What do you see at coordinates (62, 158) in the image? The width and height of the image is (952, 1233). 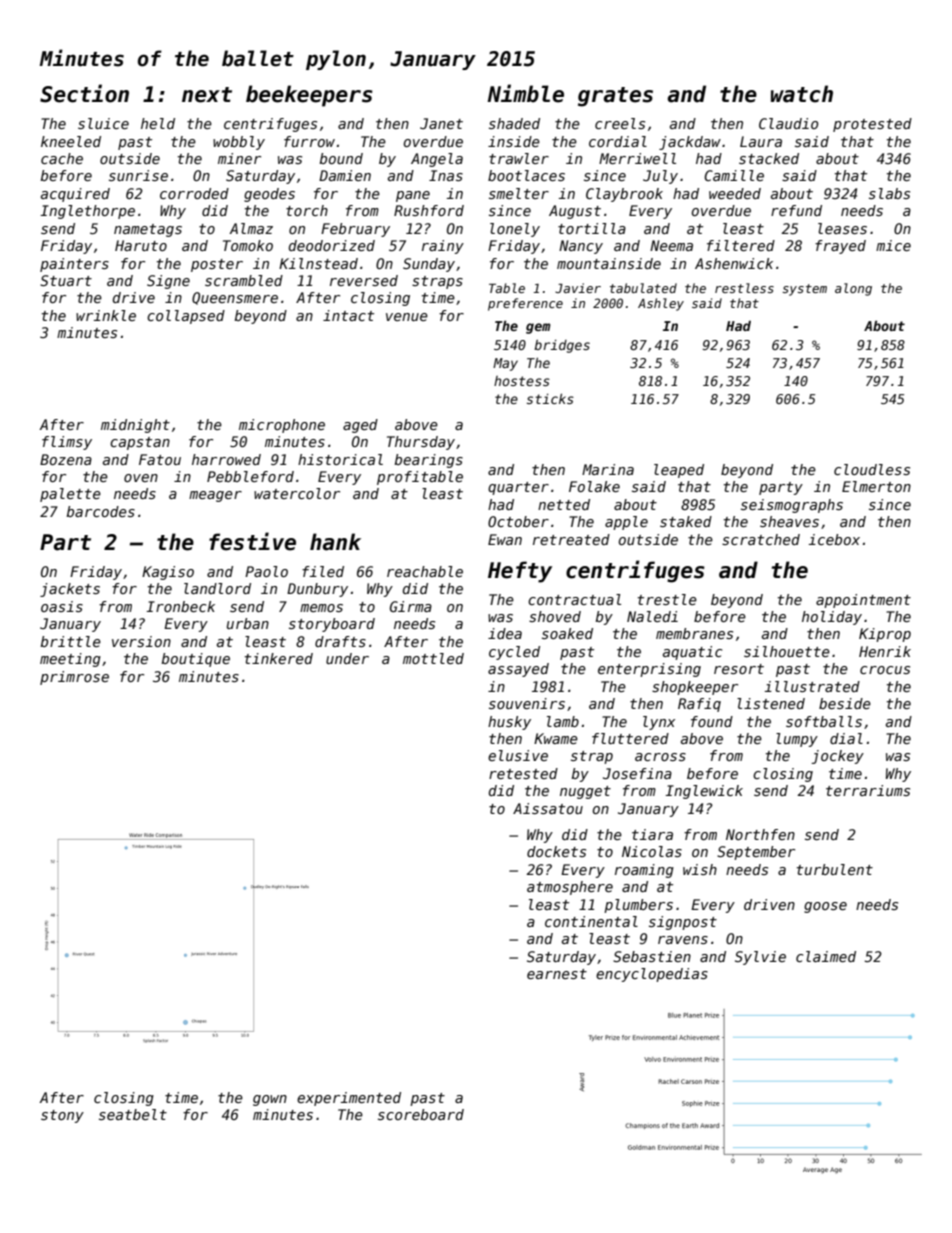 I see `cache` at bounding box center [62, 158].
